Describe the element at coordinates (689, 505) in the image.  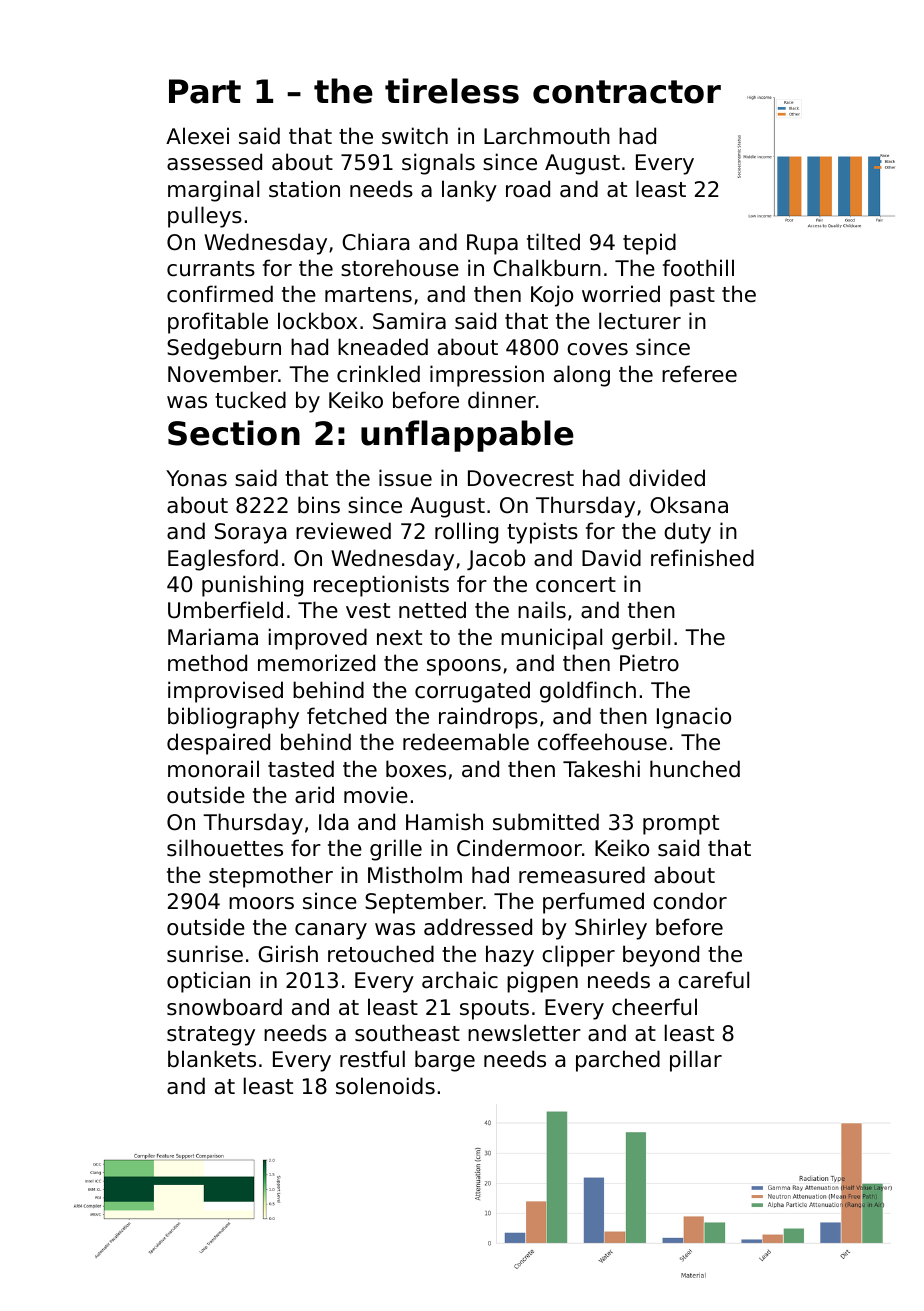
I see `Oksana` at that location.
